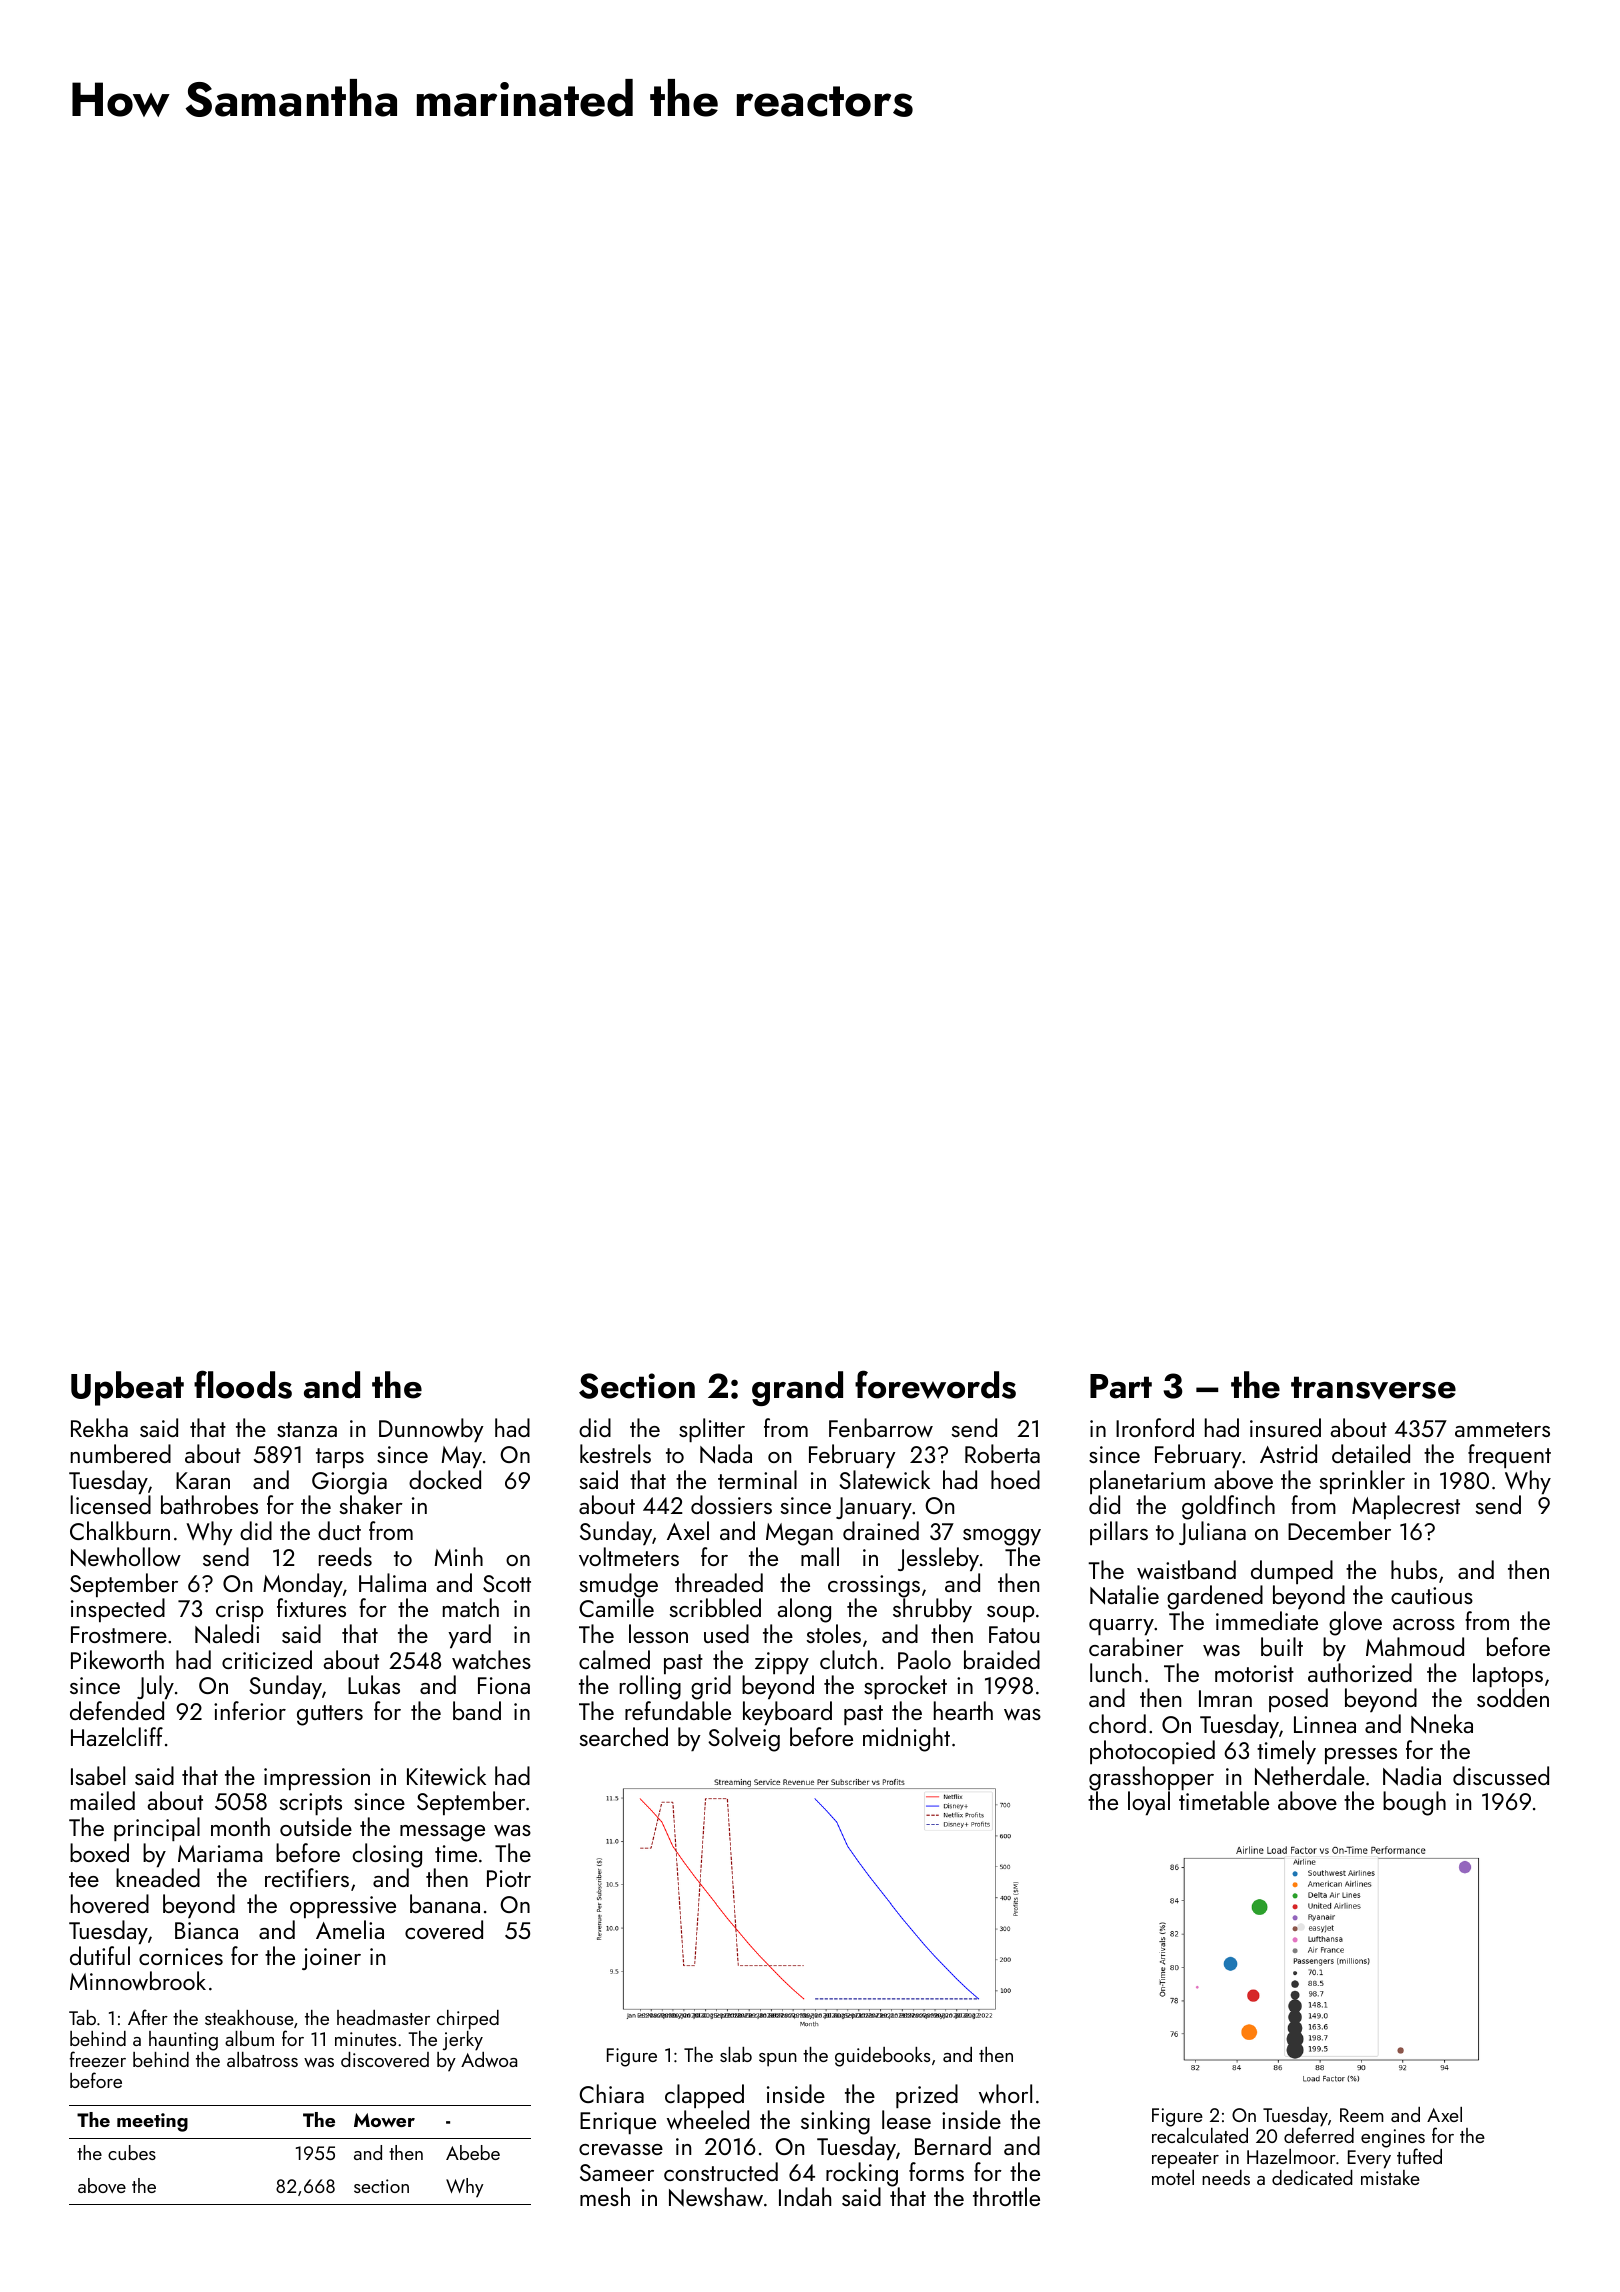 This page has height=2292, width=1620. I want to click on gutters, so click(330, 1715).
